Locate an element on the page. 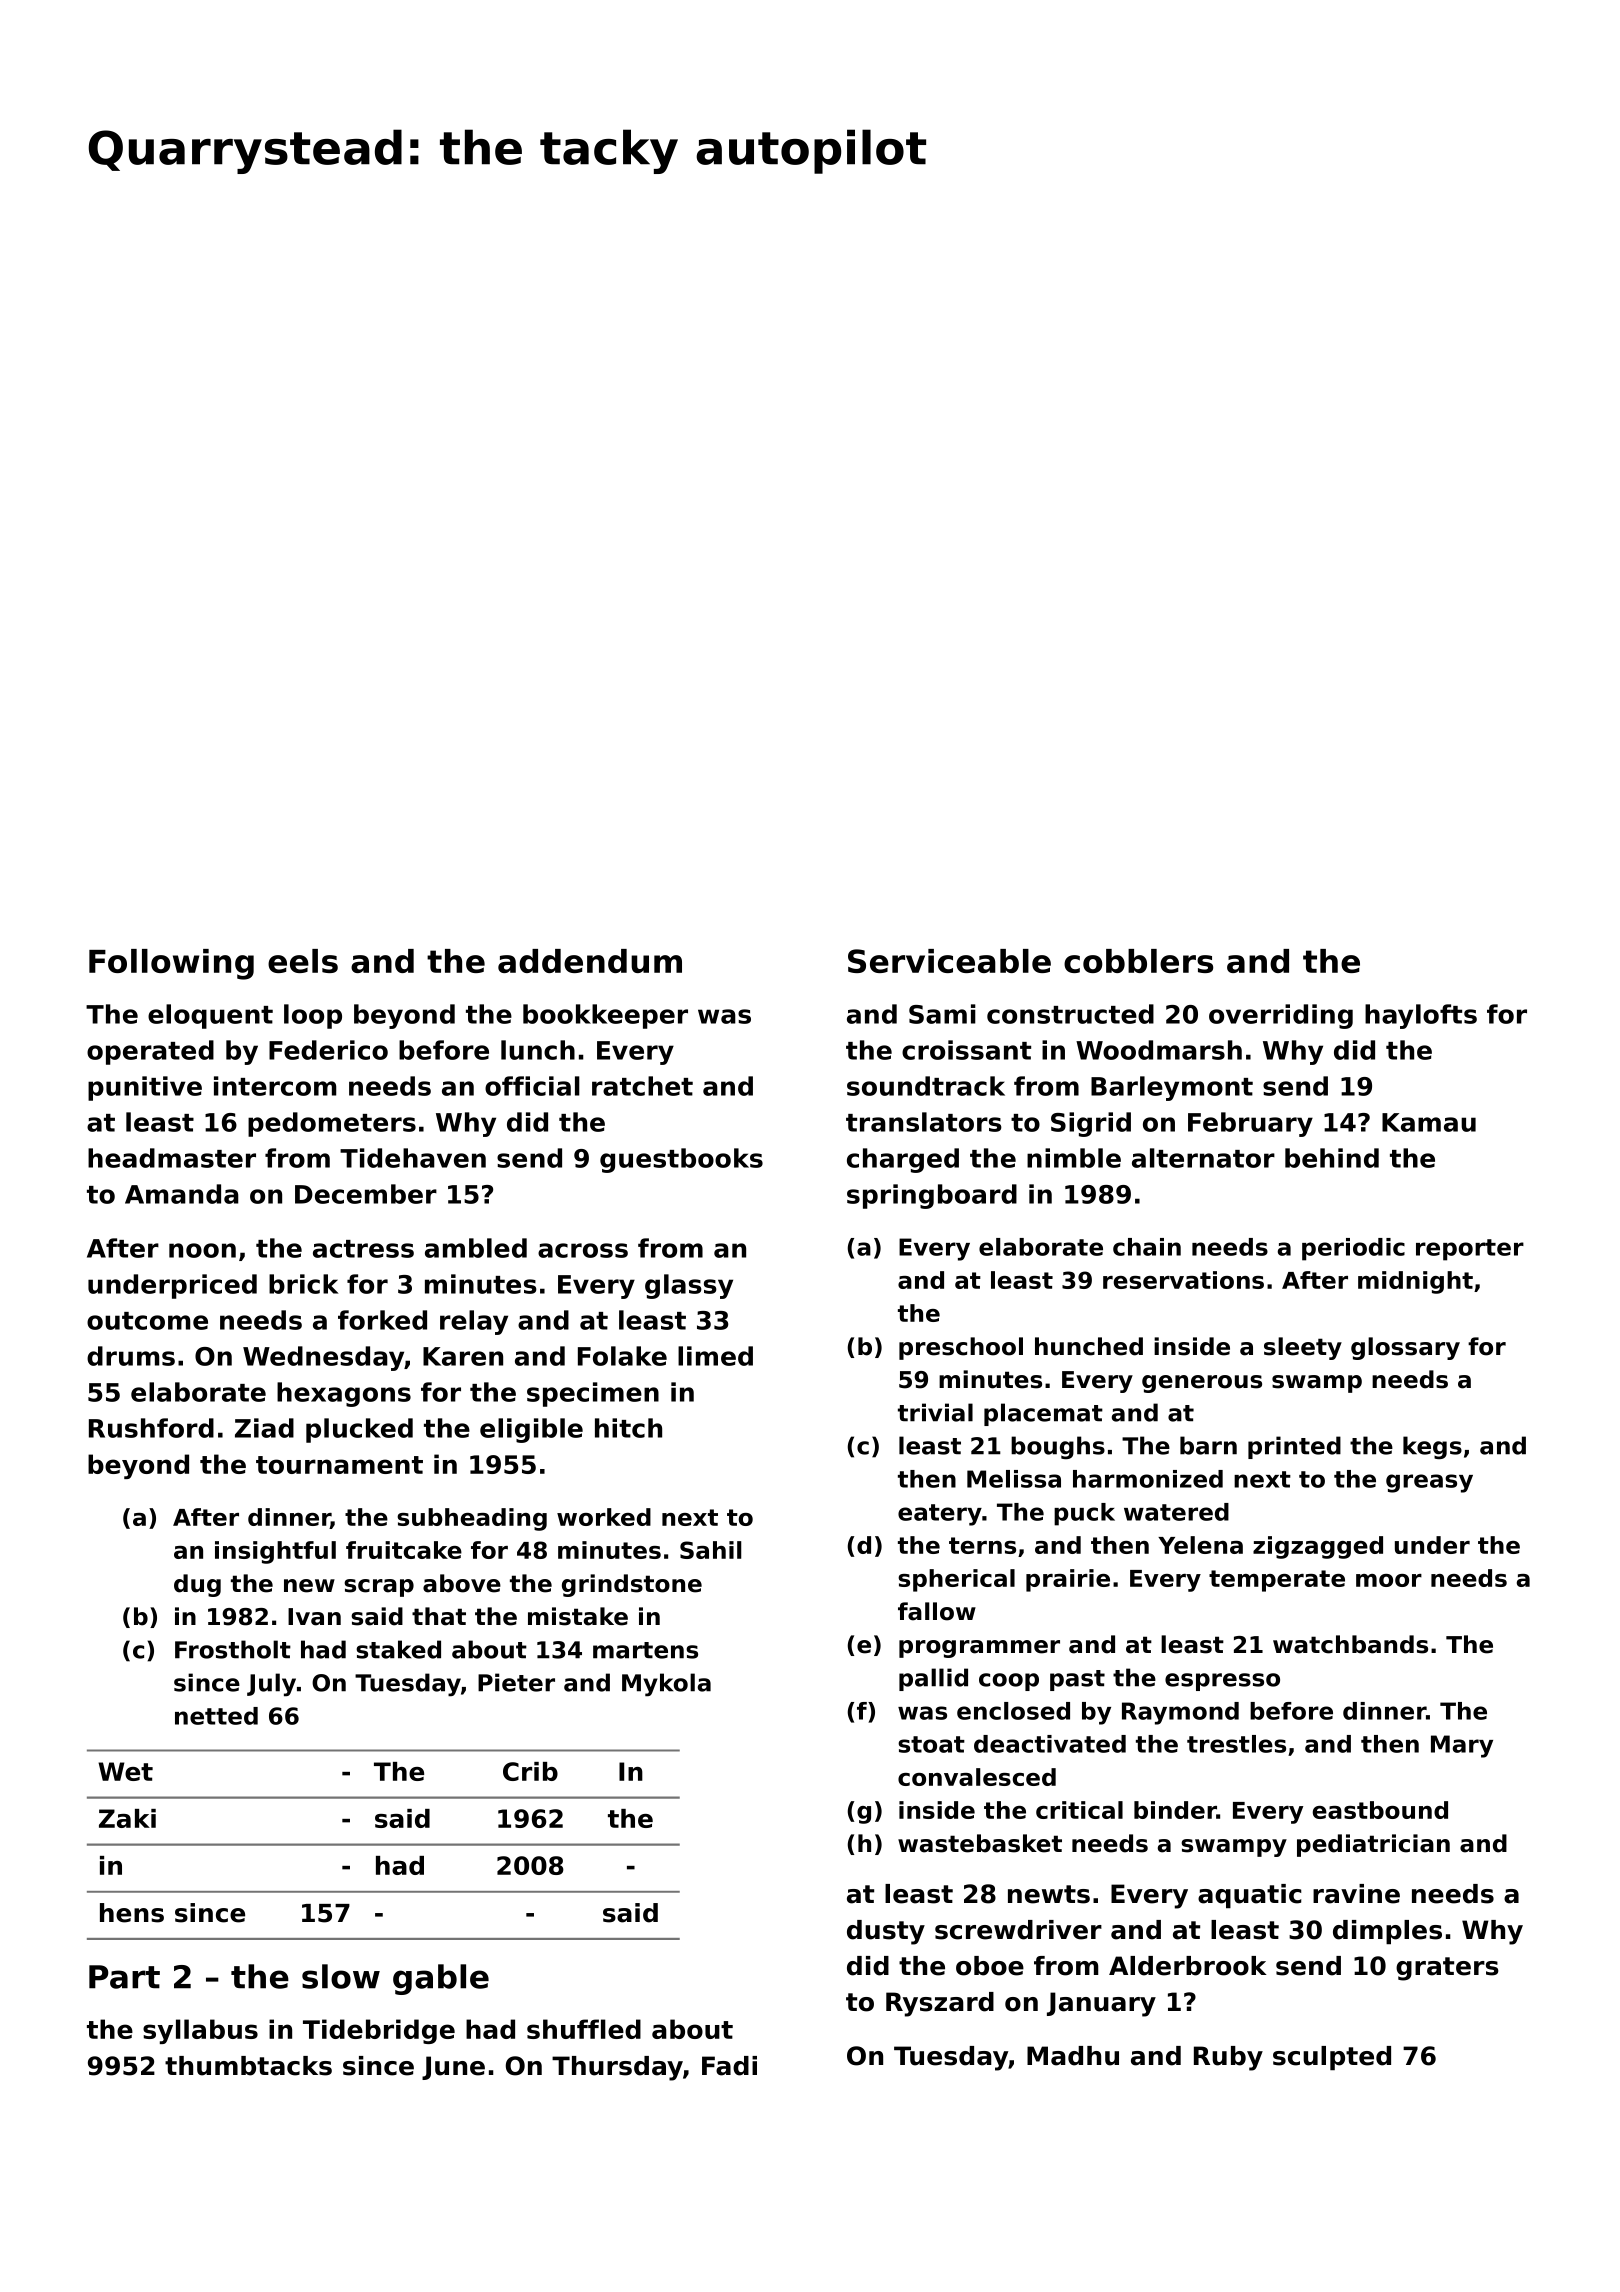 This document has height=2292, width=1620. tournament is located at coordinates (339, 1465).
